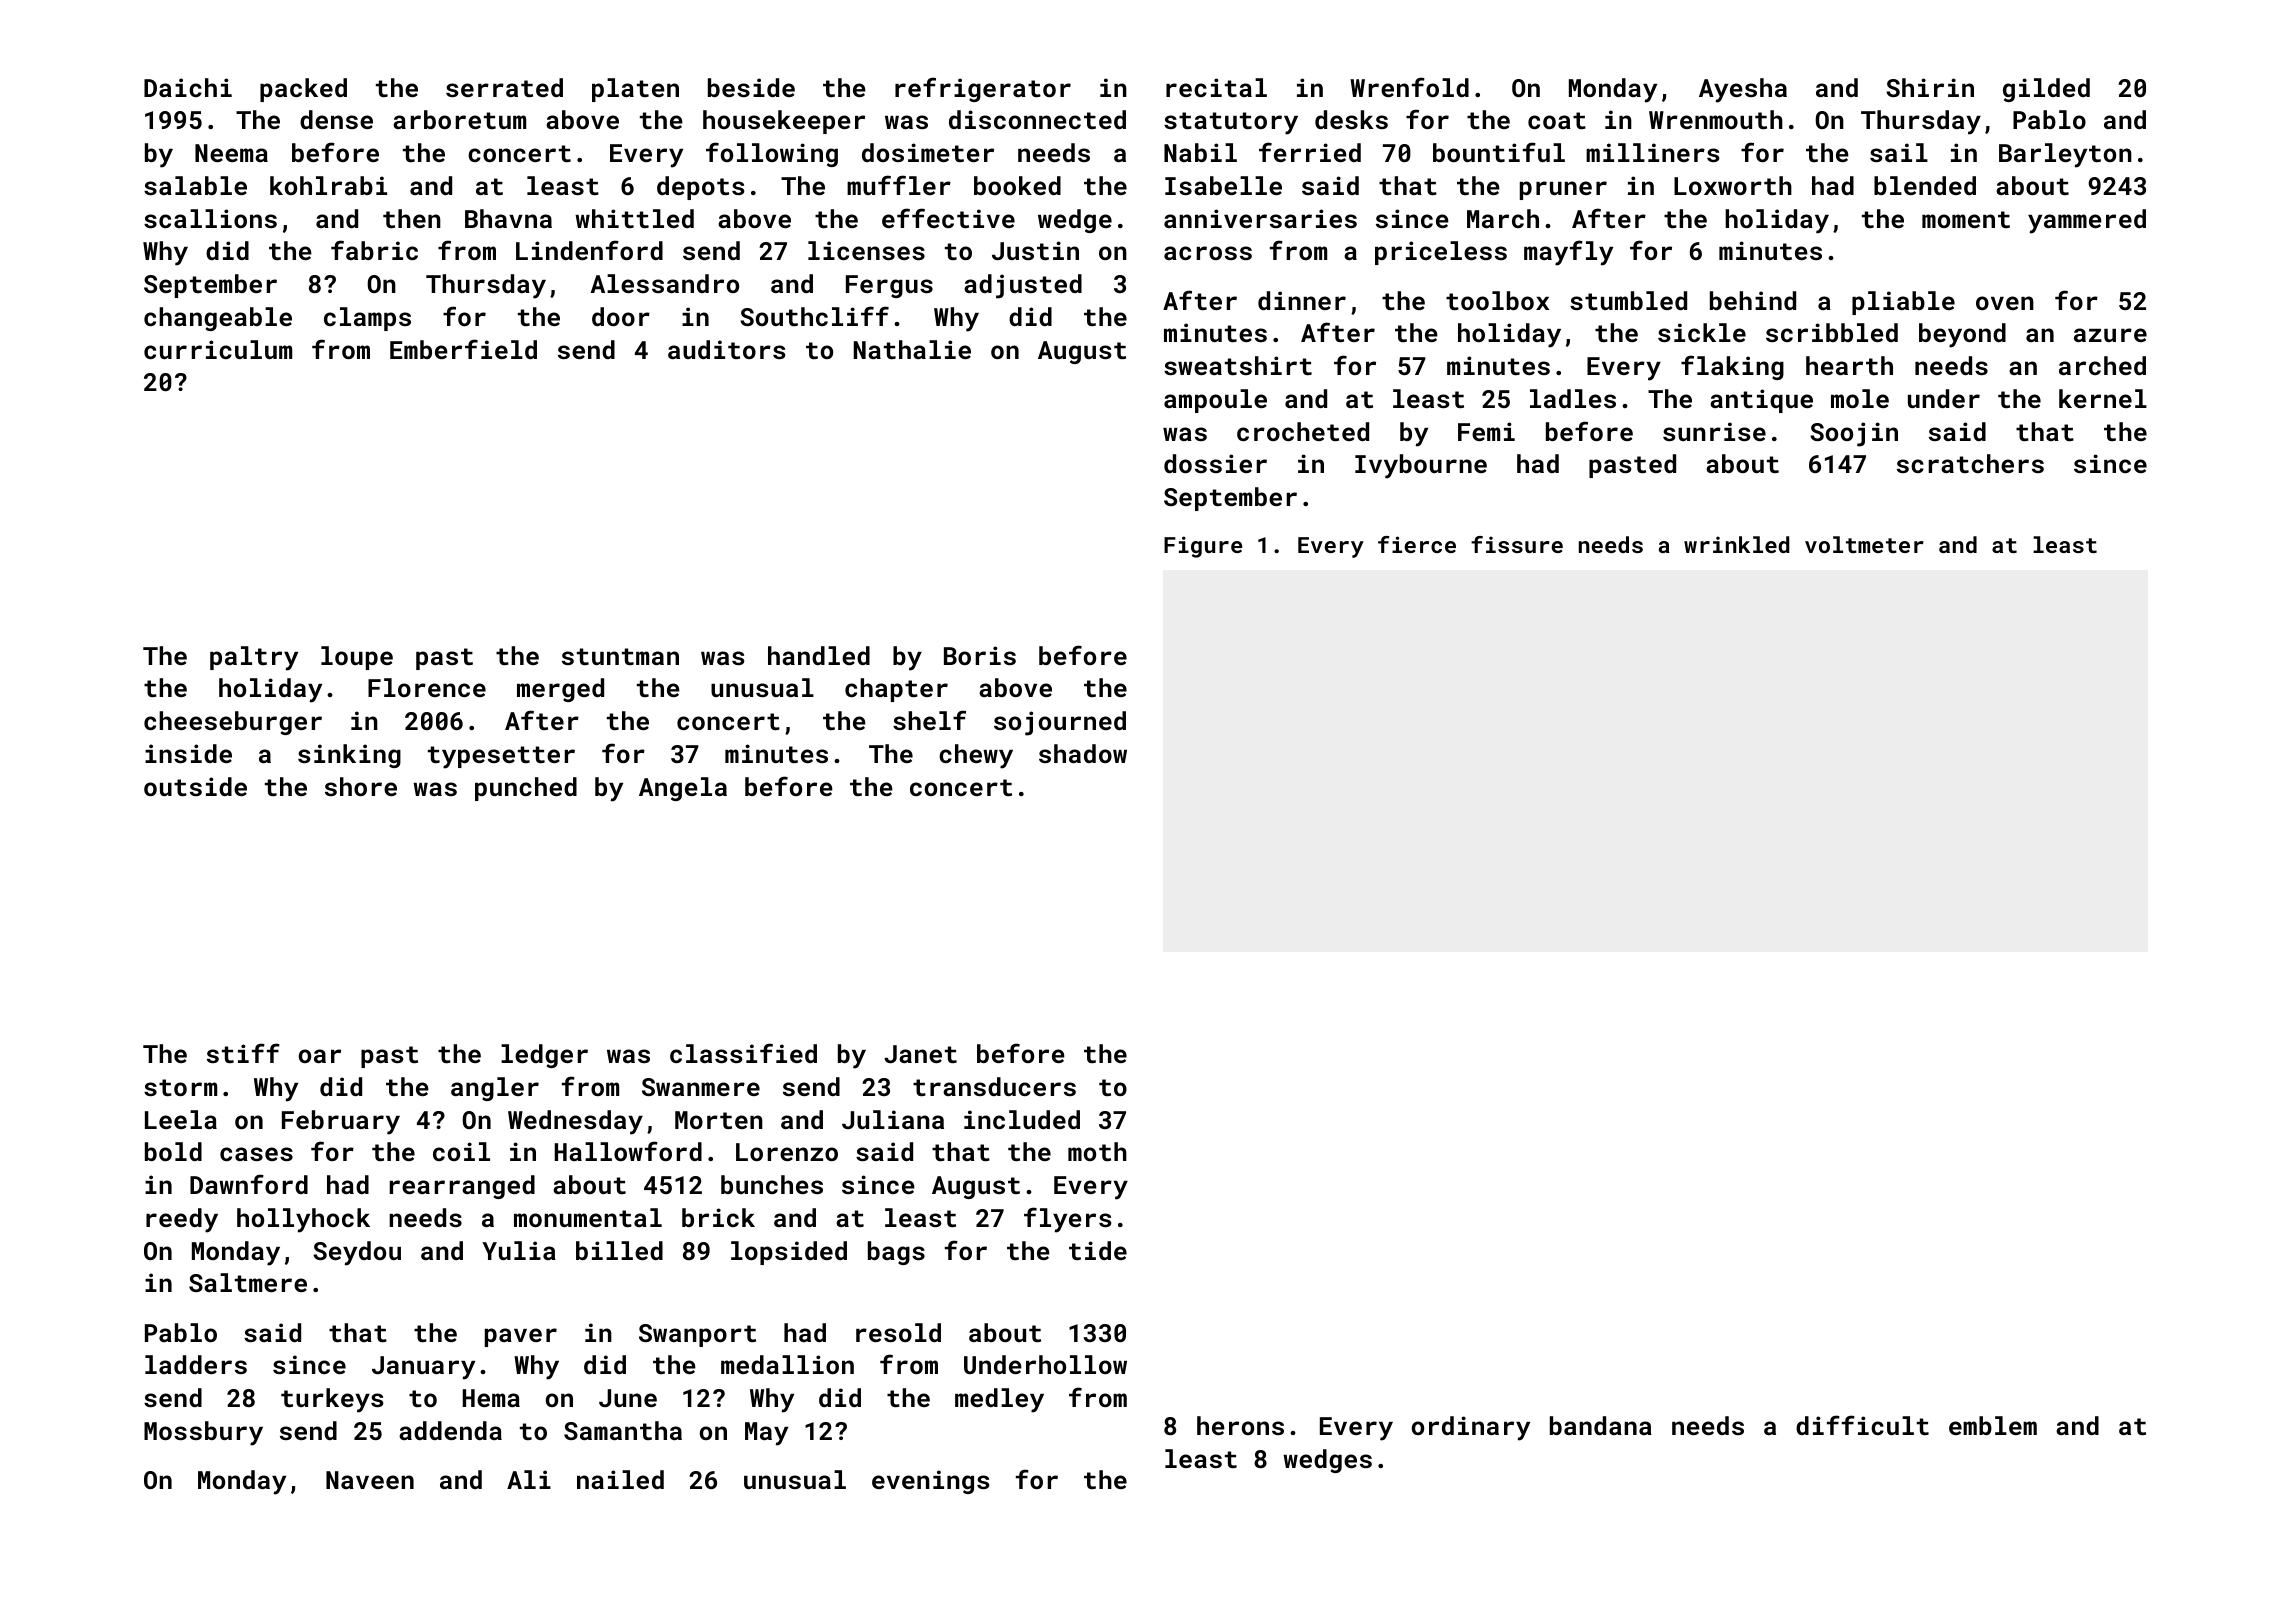 The height and width of the screenshot is (1620, 2291). I want to click on ferried, so click(1310, 152).
